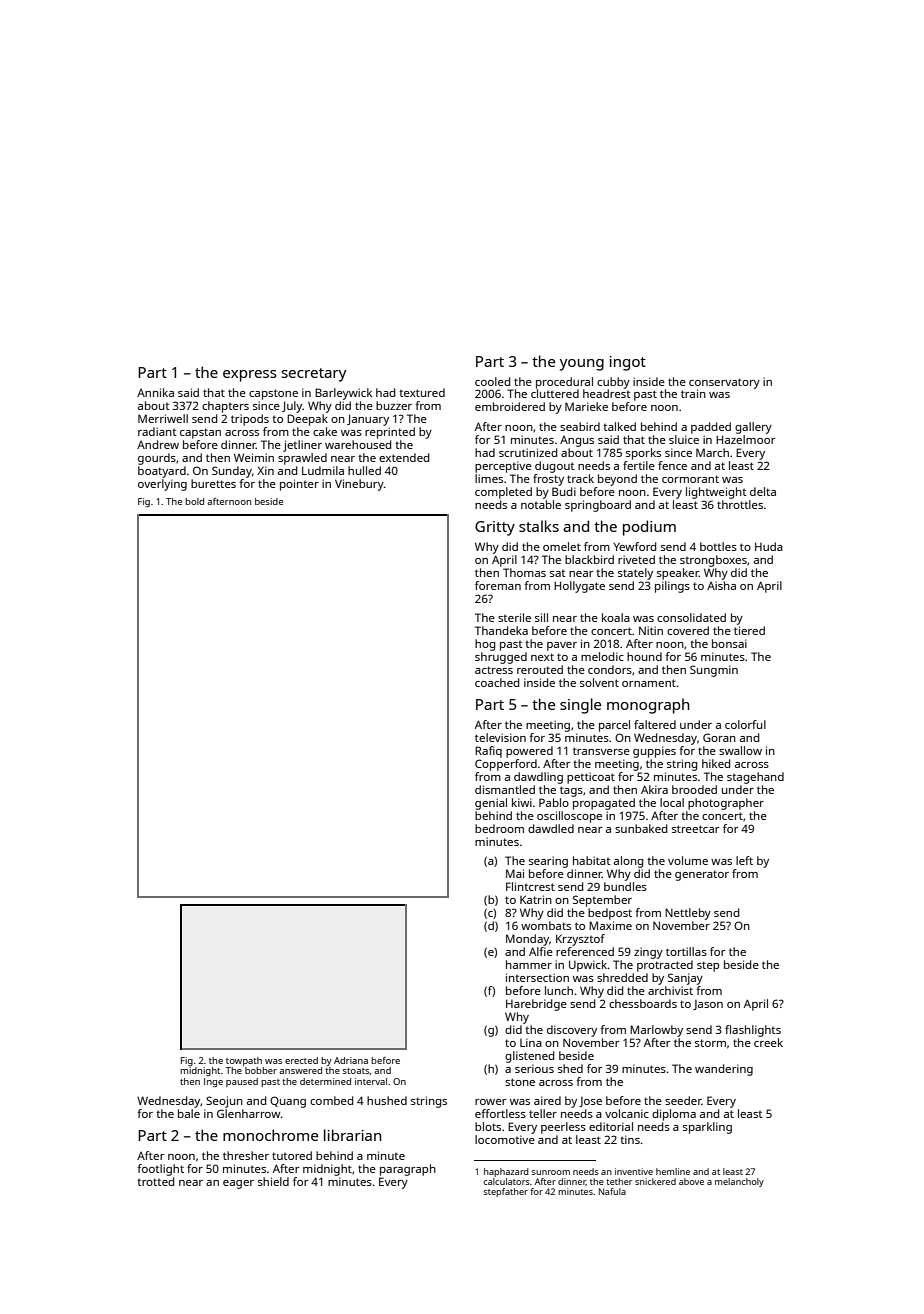 This screenshot has width=924, height=1314. What do you see at coordinates (739, 1182) in the screenshot?
I see `melancholy` at bounding box center [739, 1182].
